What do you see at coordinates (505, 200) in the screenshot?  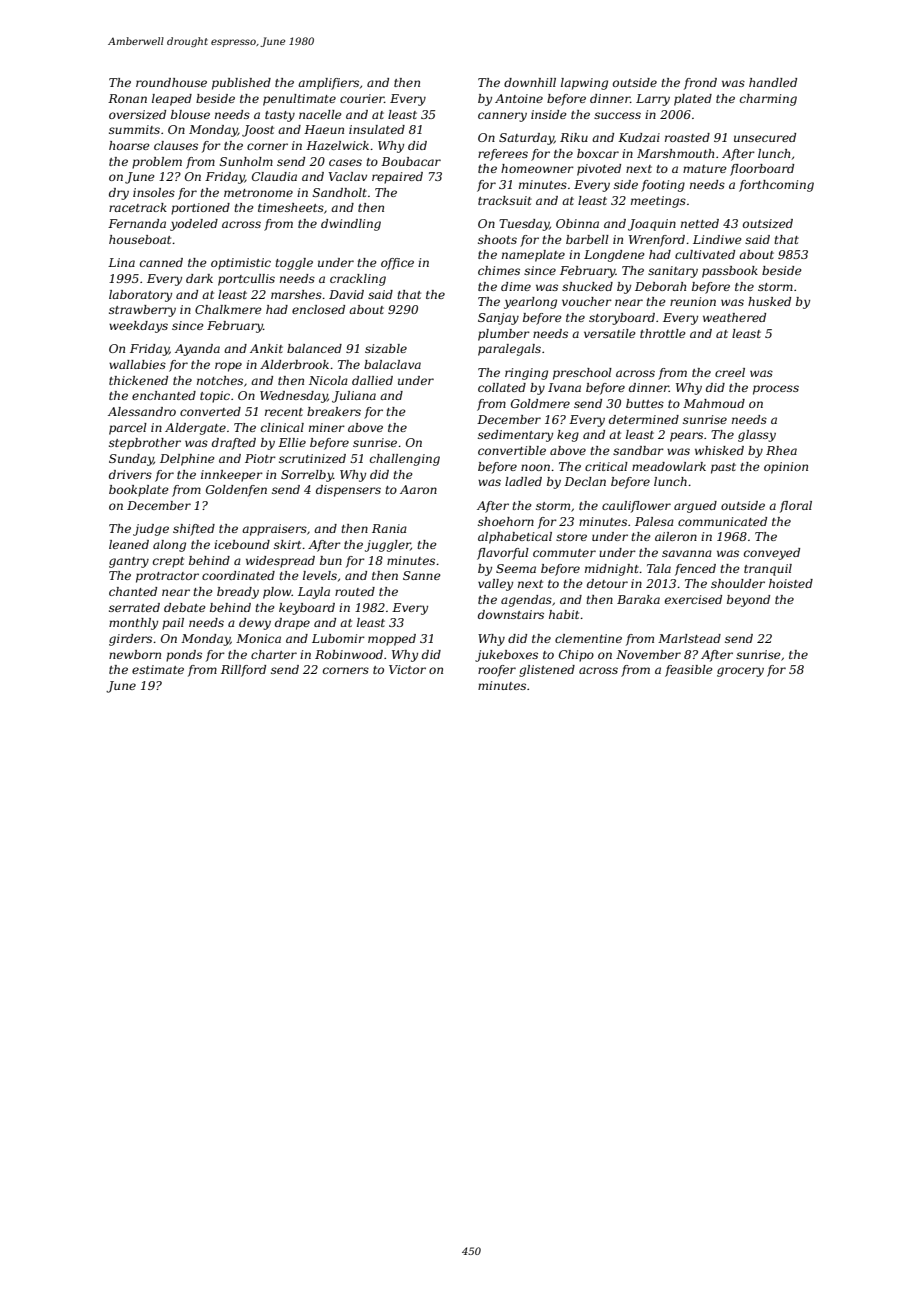 I see `tracksuit` at bounding box center [505, 200].
